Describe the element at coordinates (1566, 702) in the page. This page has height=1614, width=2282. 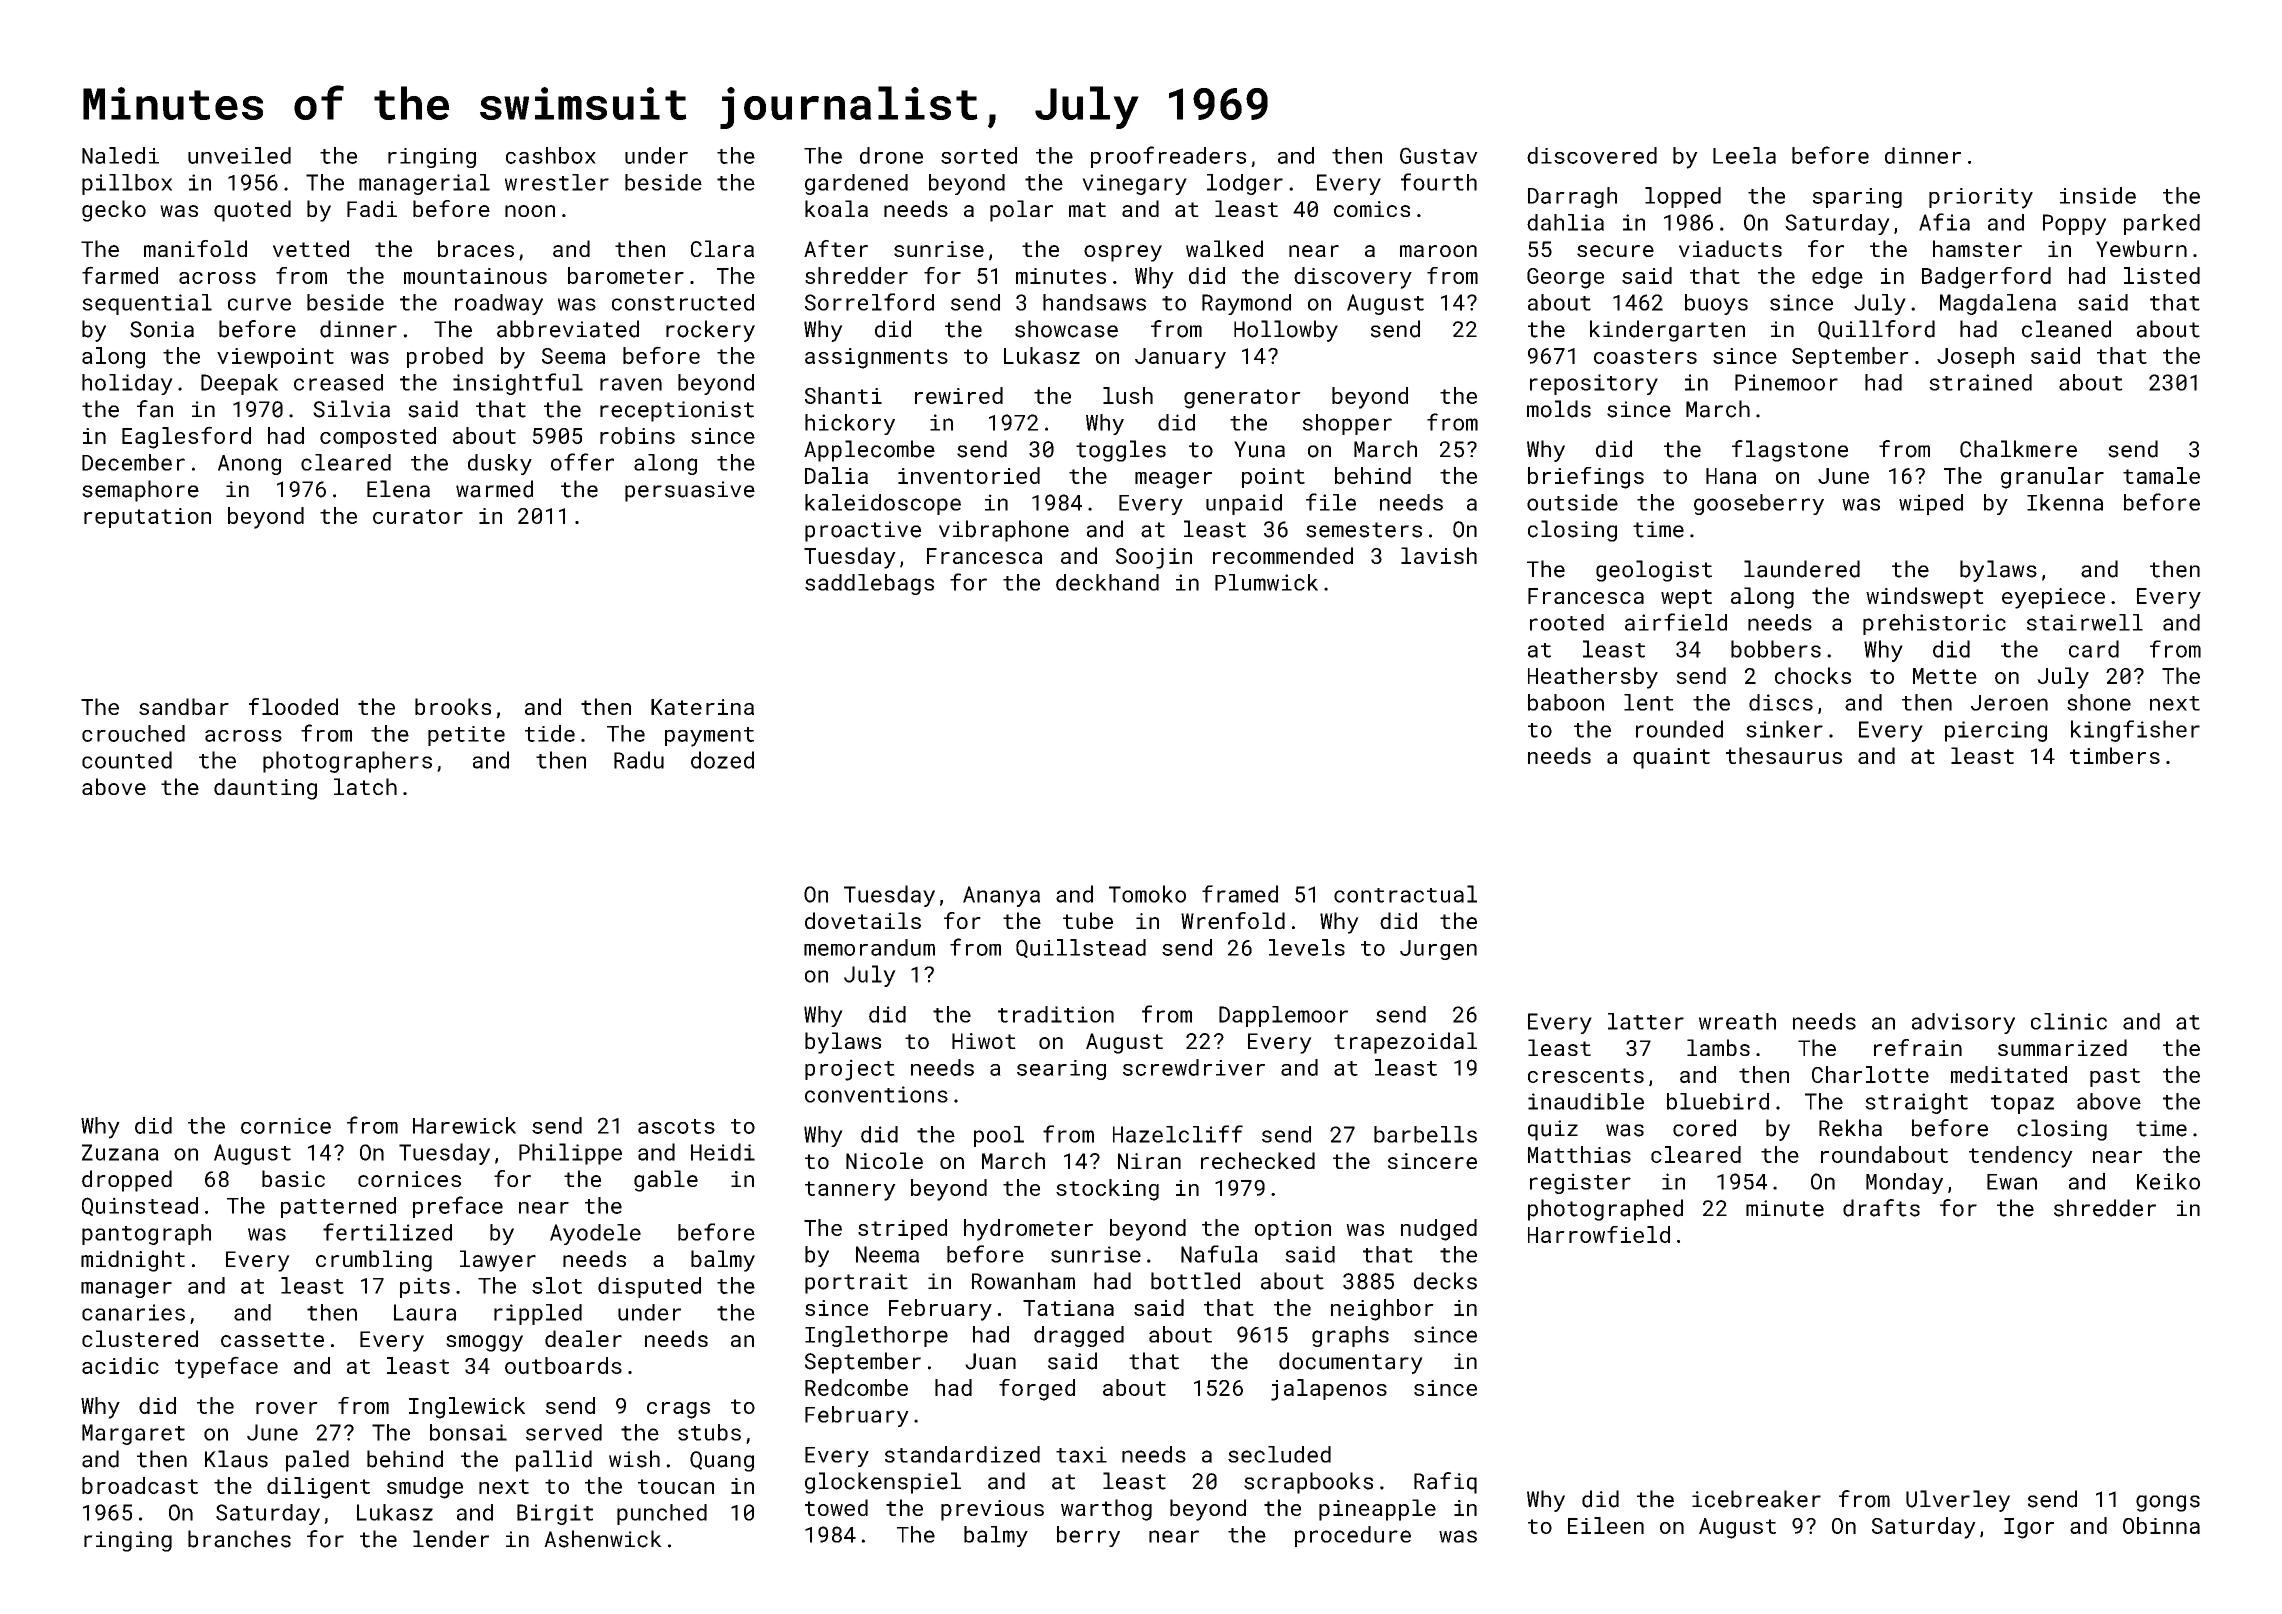
I see `baboon` at that location.
